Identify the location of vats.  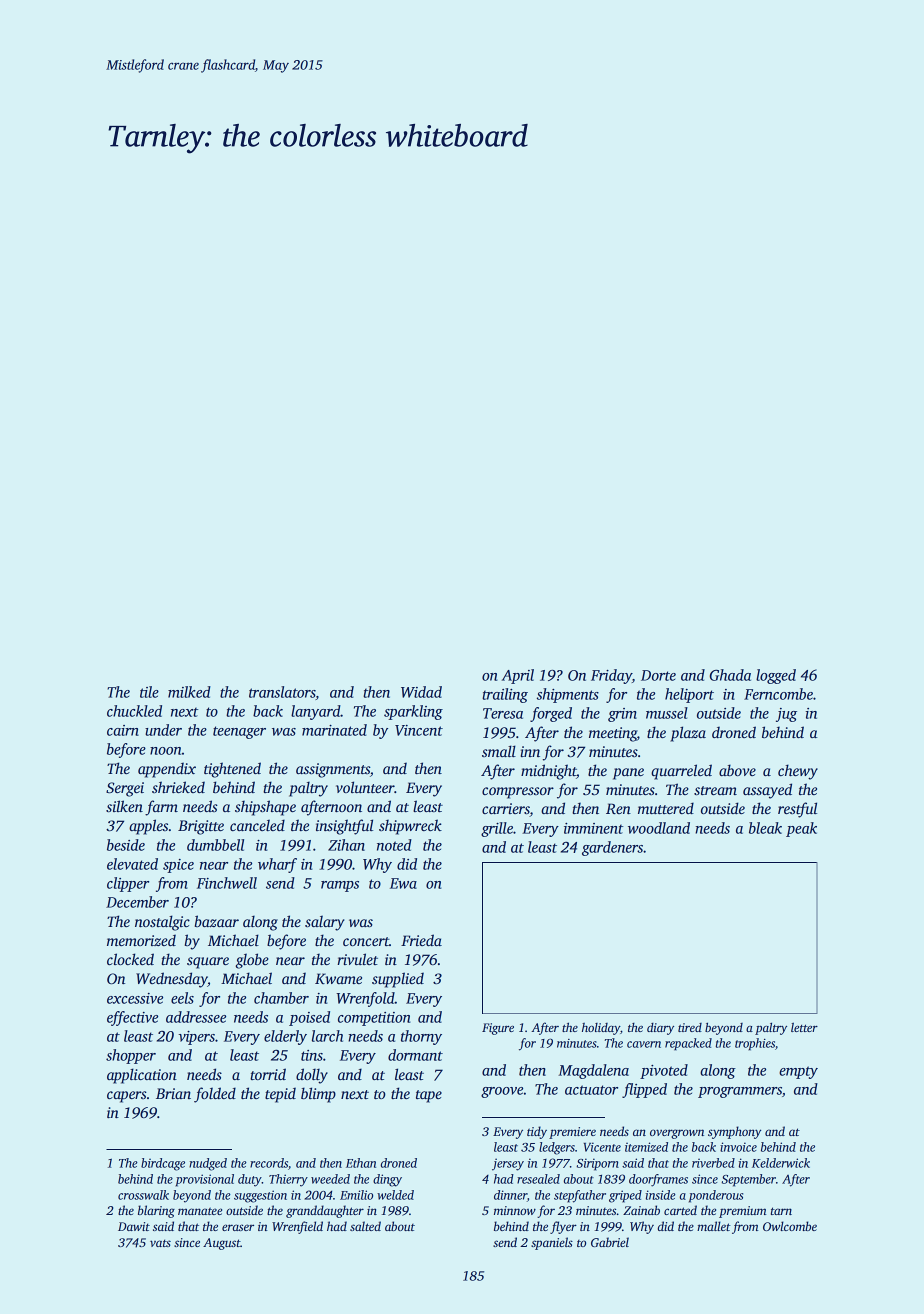
(160, 1243).
